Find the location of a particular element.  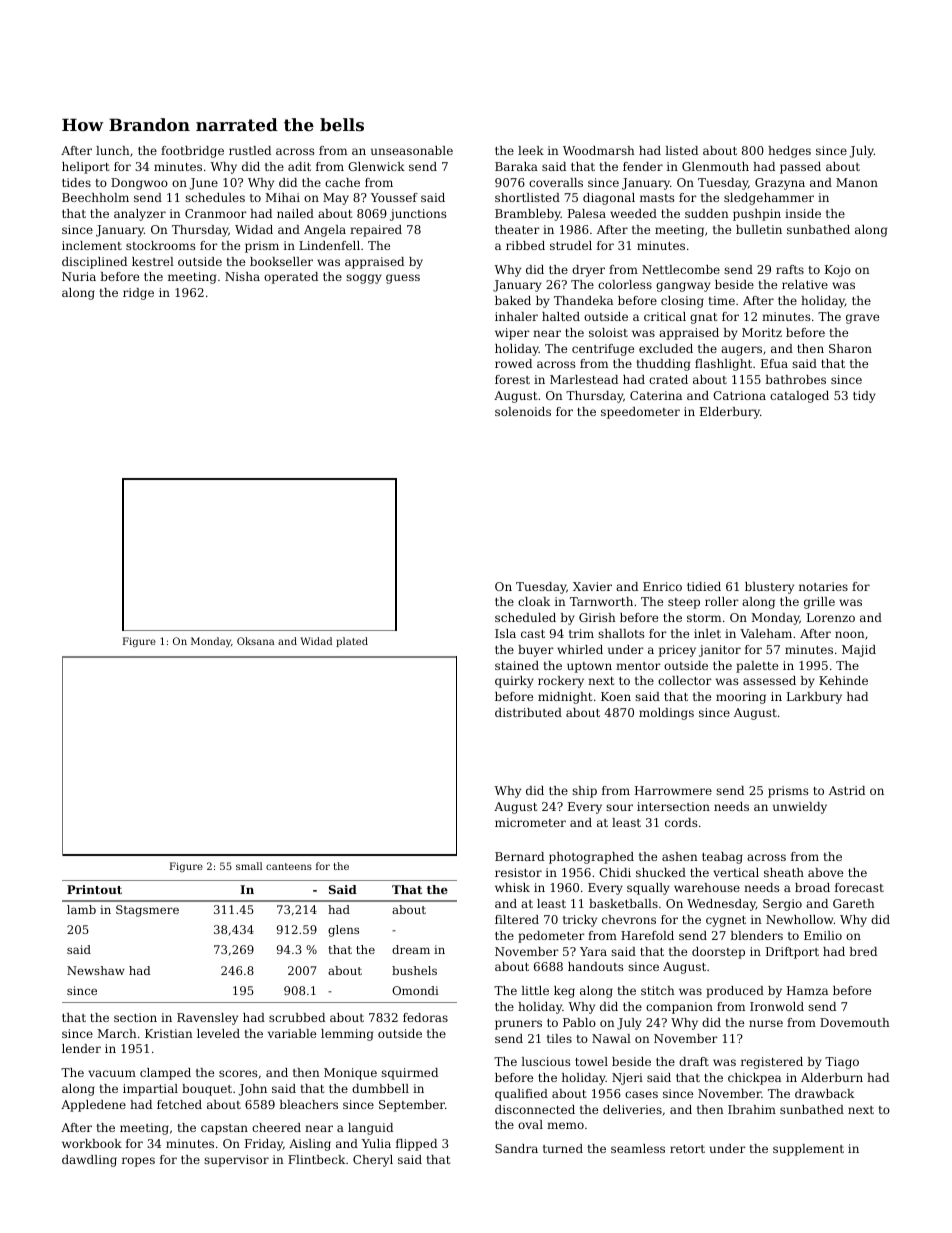

Printout is located at coordinates (94, 889).
